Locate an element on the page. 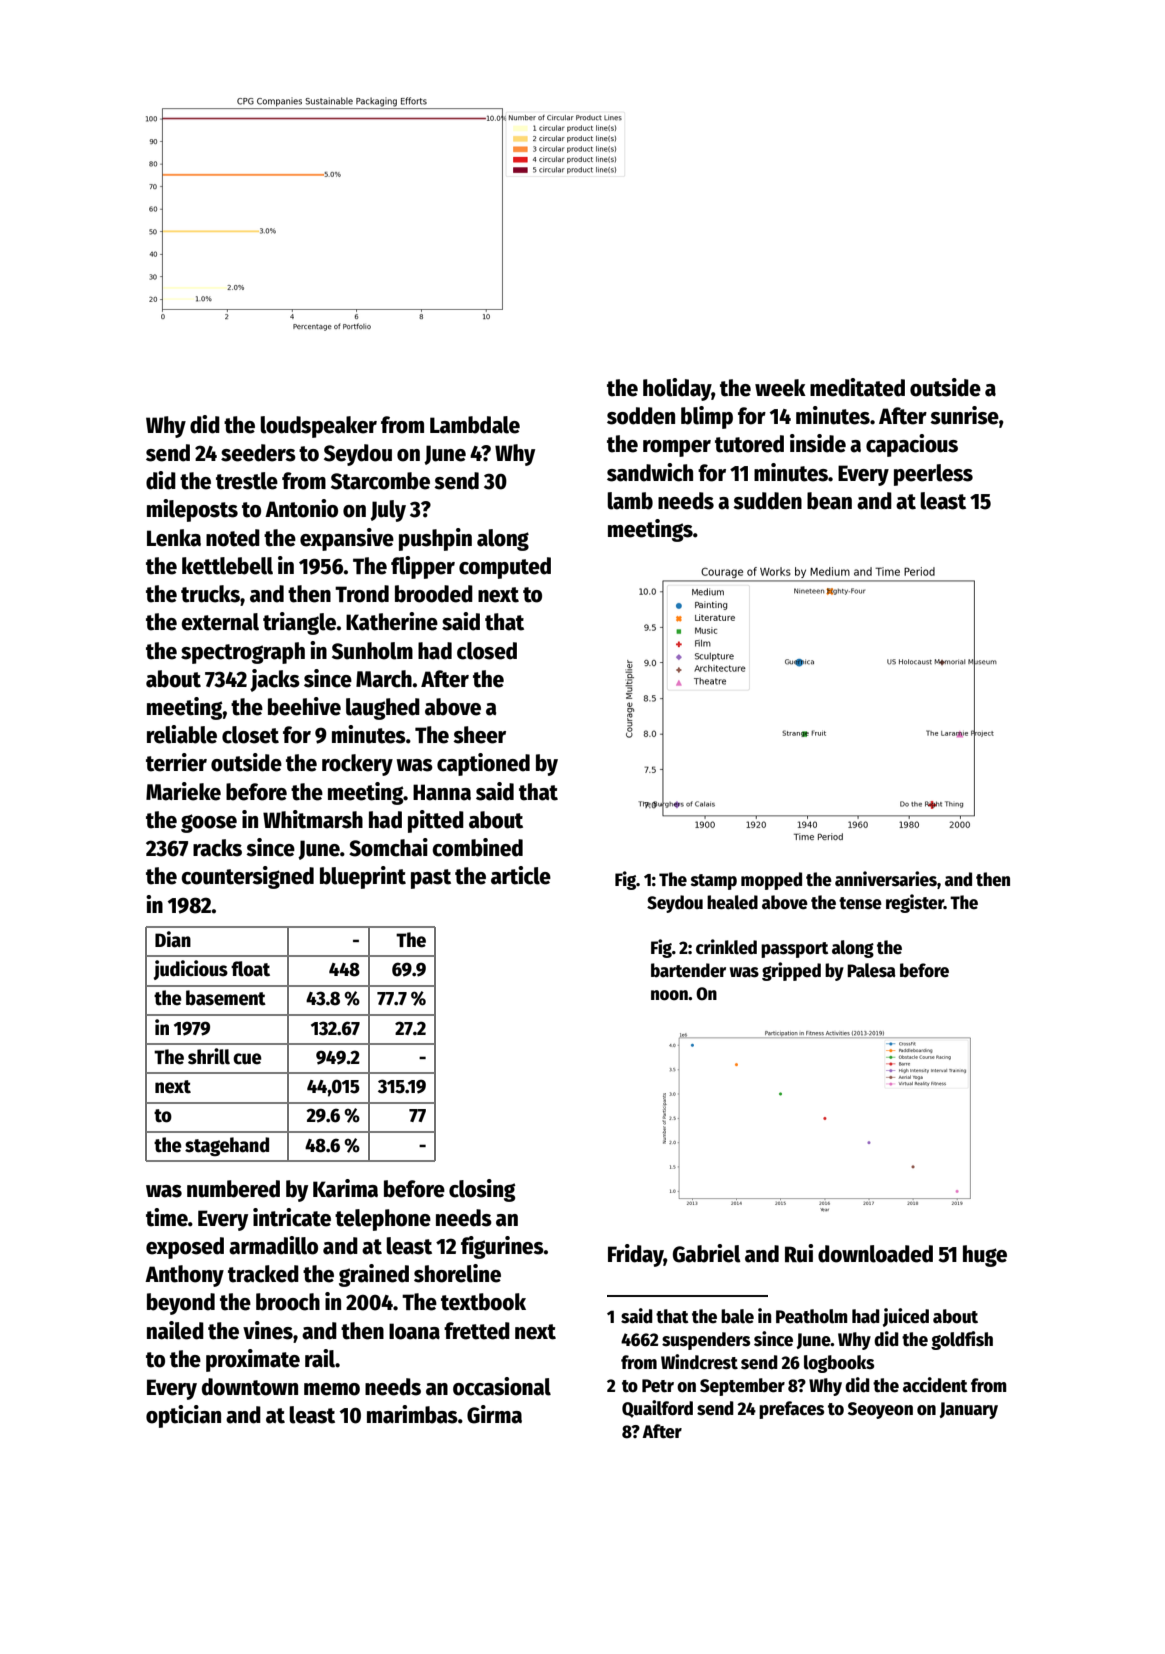 The image size is (1165, 1654). sunrise is located at coordinates (964, 415).
